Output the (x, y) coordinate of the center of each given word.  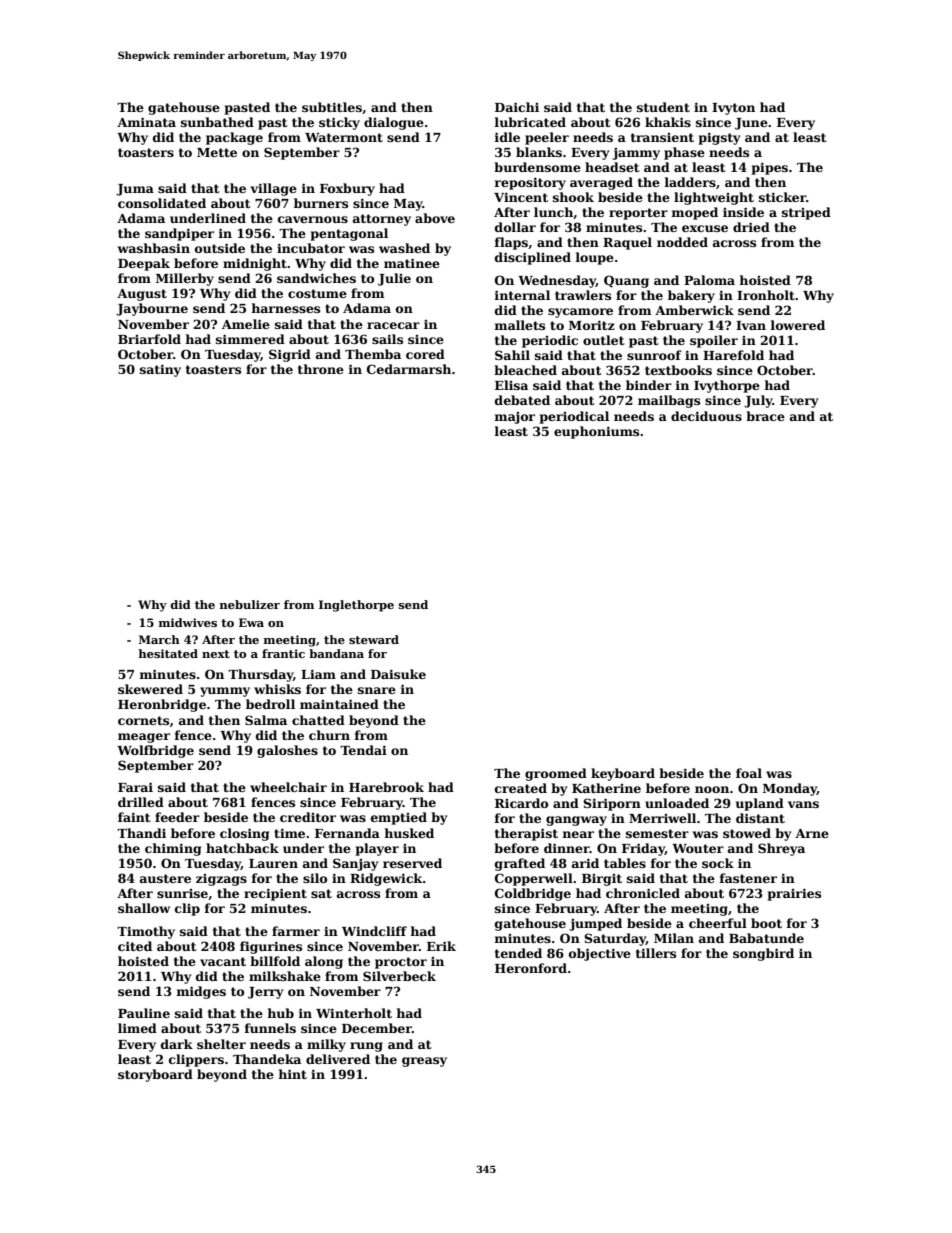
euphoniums (596, 432)
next (216, 654)
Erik (441, 946)
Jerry (266, 993)
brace (765, 416)
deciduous (706, 416)
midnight (255, 264)
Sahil (512, 355)
